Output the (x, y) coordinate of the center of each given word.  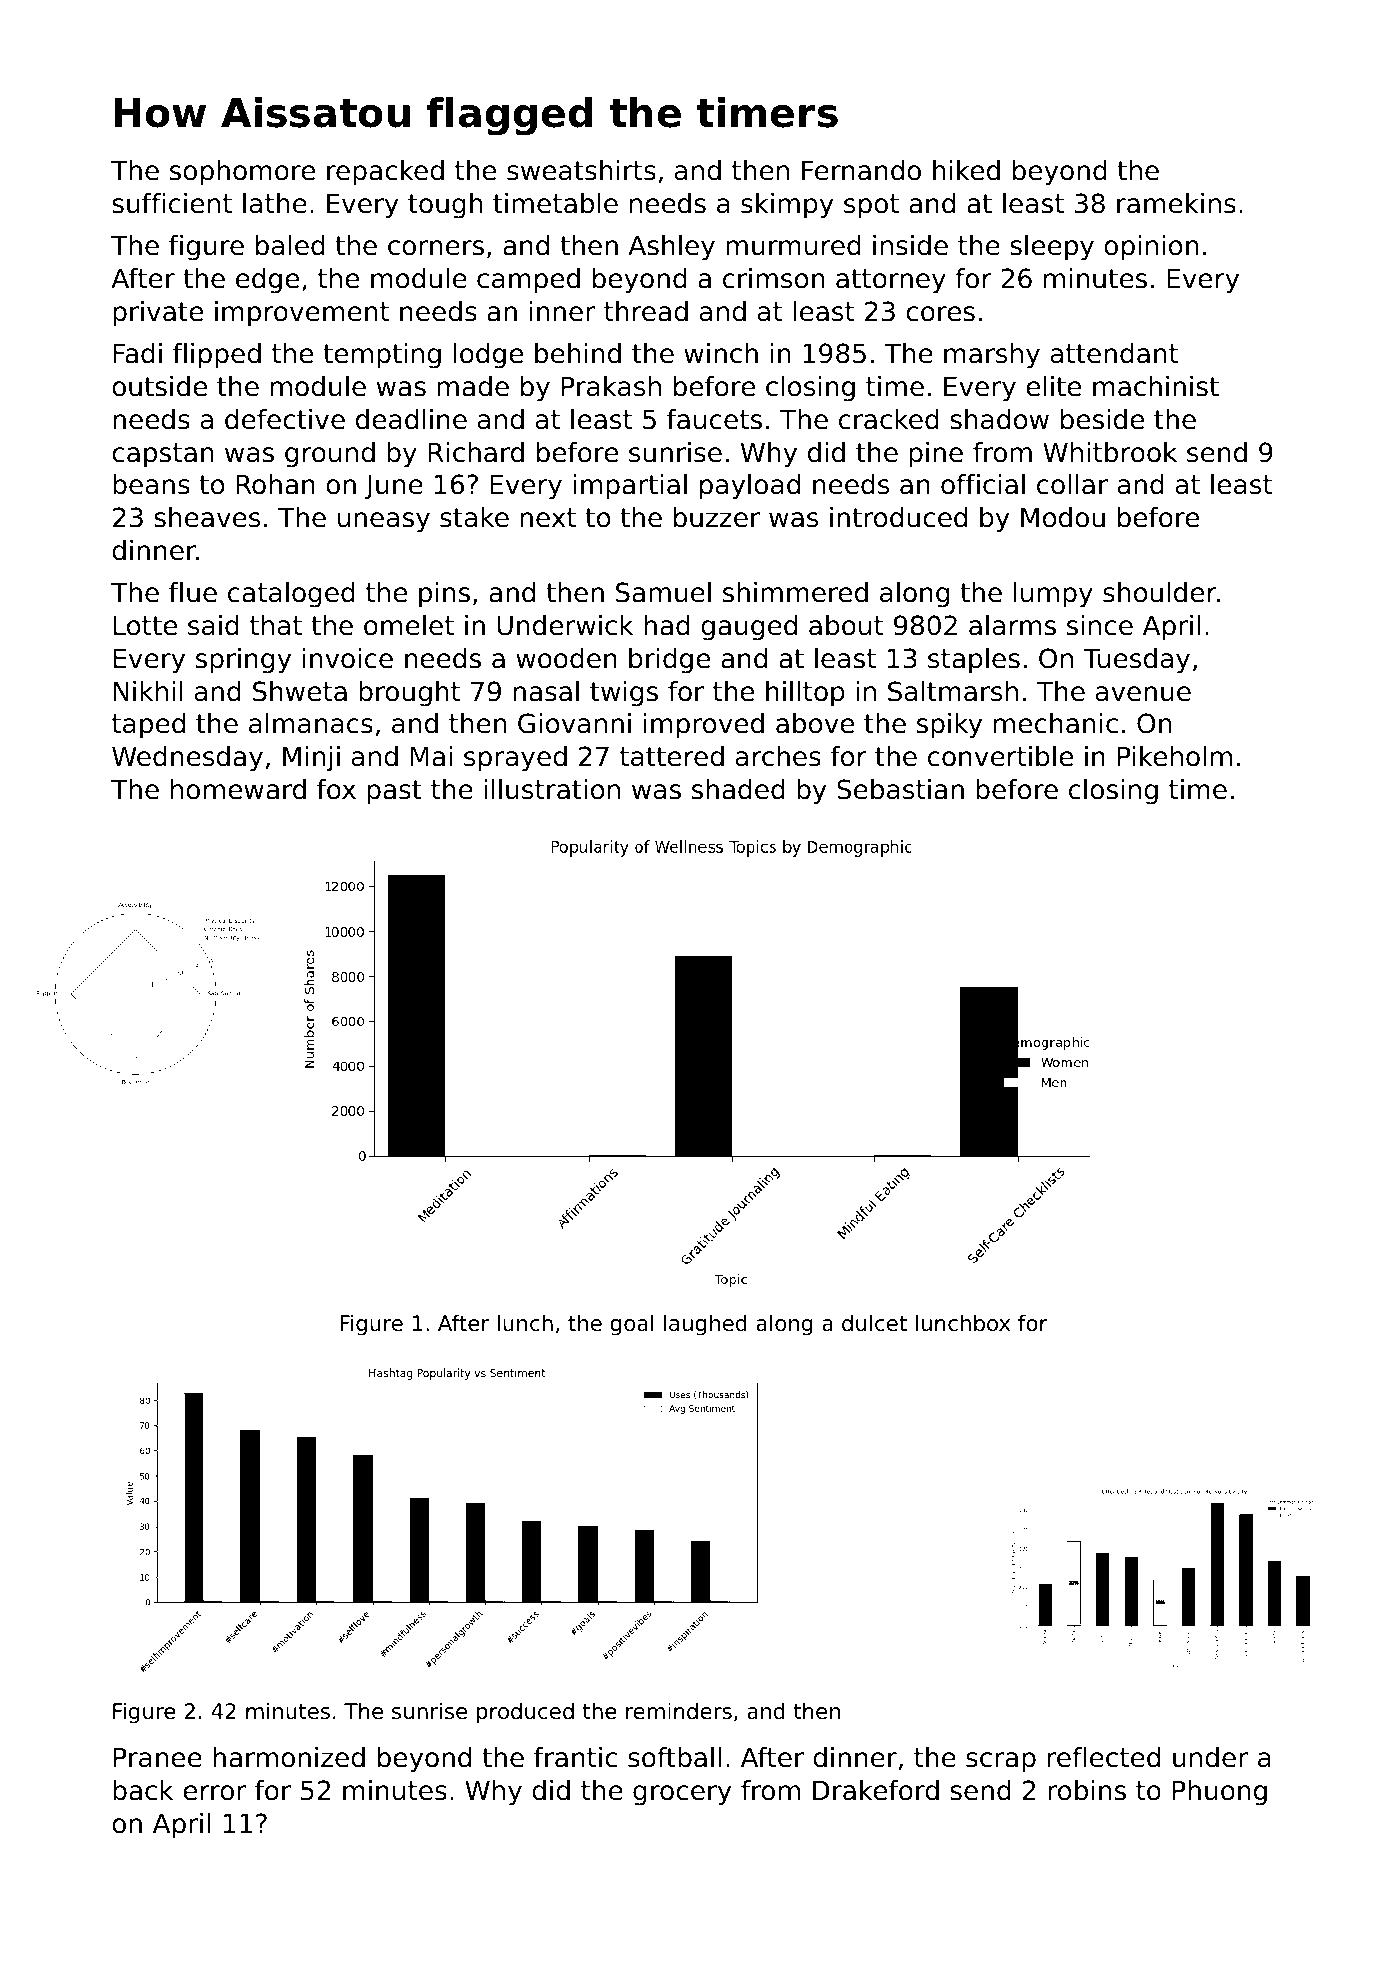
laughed (705, 1325)
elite (1053, 386)
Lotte (145, 626)
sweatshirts (581, 170)
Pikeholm (1175, 756)
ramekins (1176, 203)
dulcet (874, 1323)
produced (525, 1713)
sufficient (172, 203)
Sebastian (900, 789)
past (394, 792)
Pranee (158, 1758)
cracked (889, 419)
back (143, 1790)
